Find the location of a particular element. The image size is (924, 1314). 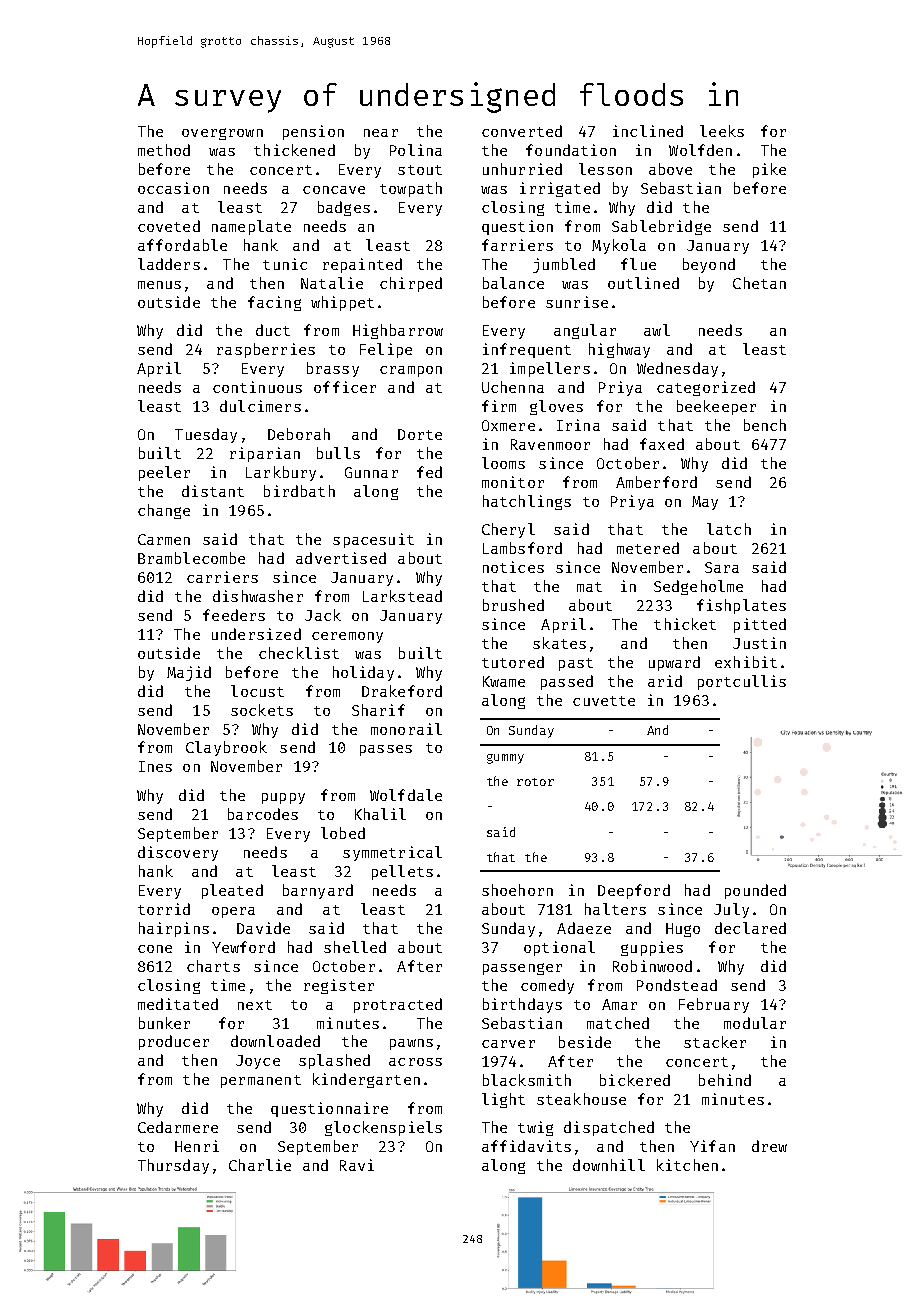

coveted is located at coordinates (169, 226).
